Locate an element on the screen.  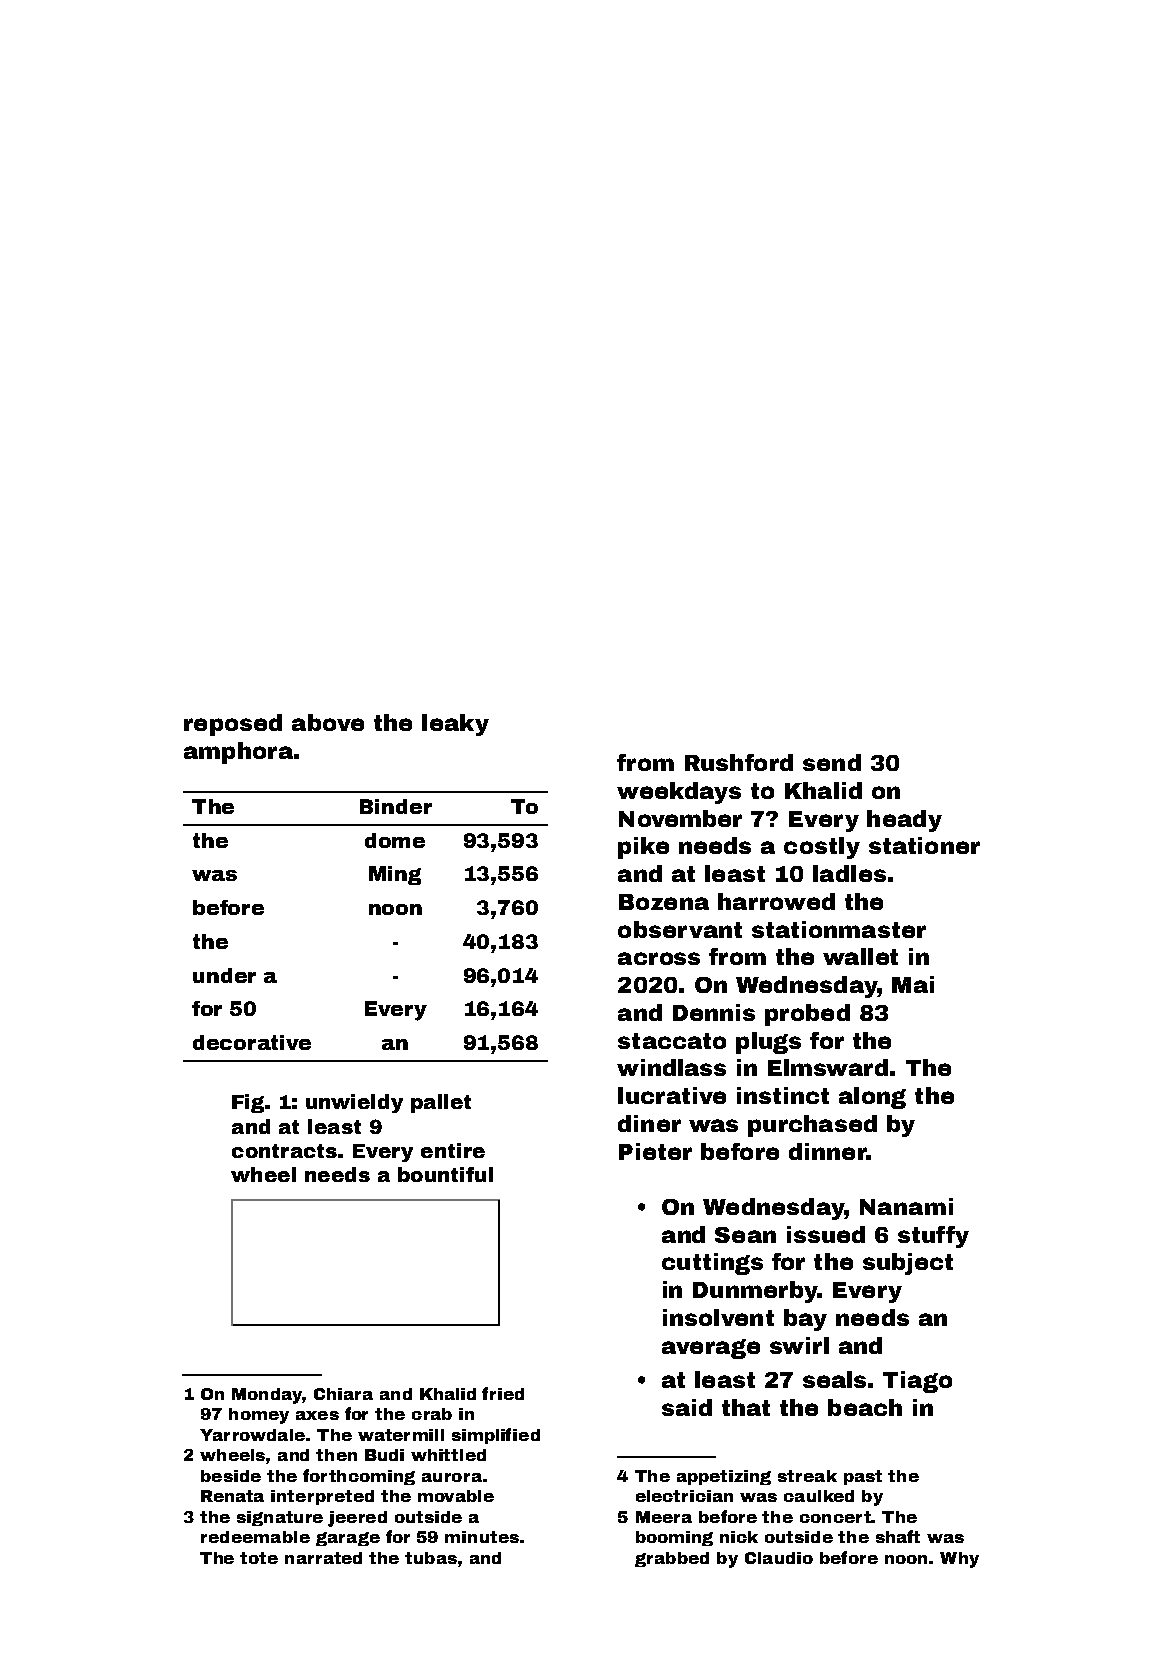
Monday is located at coordinates (267, 1396).
